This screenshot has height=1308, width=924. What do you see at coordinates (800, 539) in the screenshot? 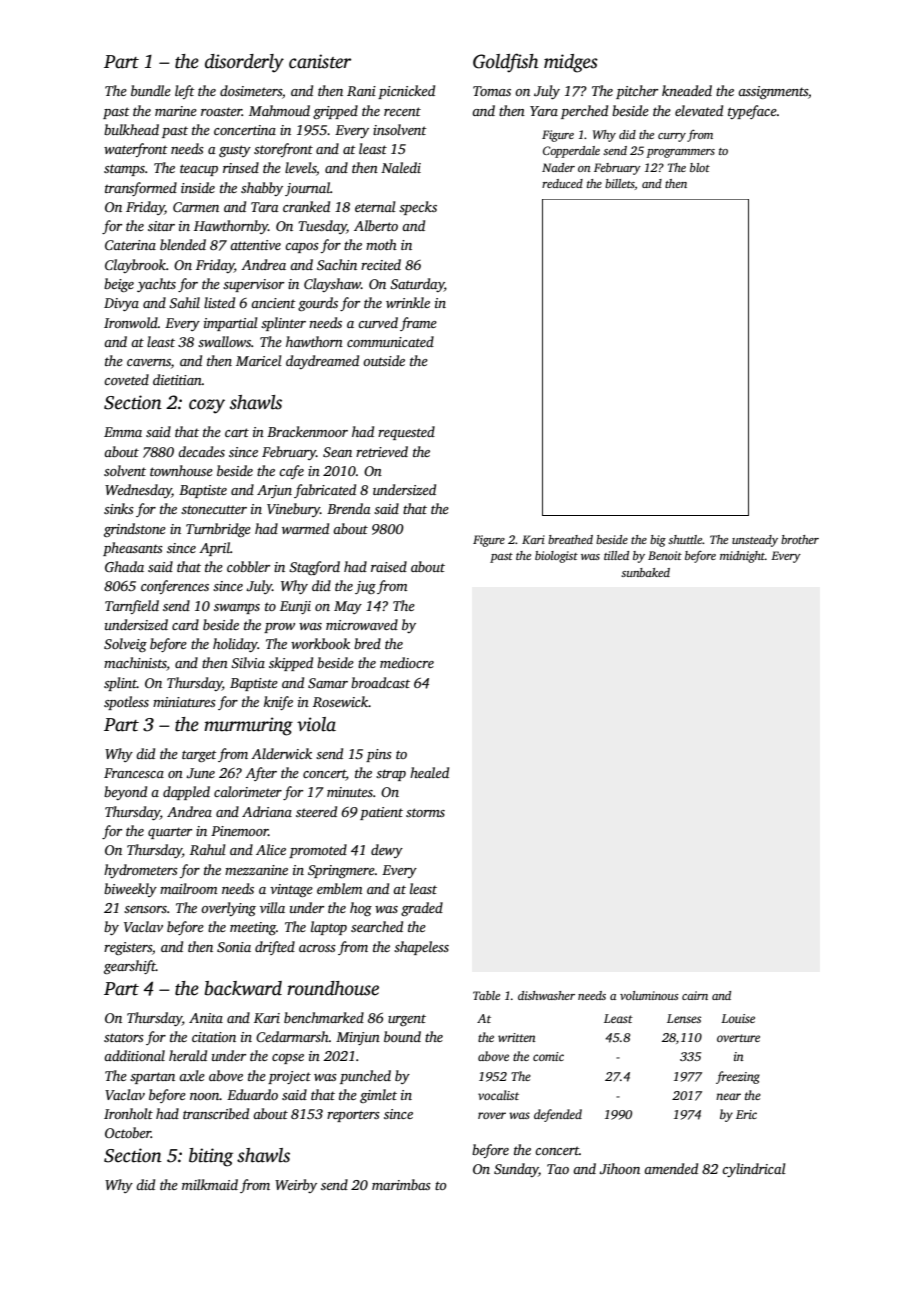
I see `brother` at bounding box center [800, 539].
